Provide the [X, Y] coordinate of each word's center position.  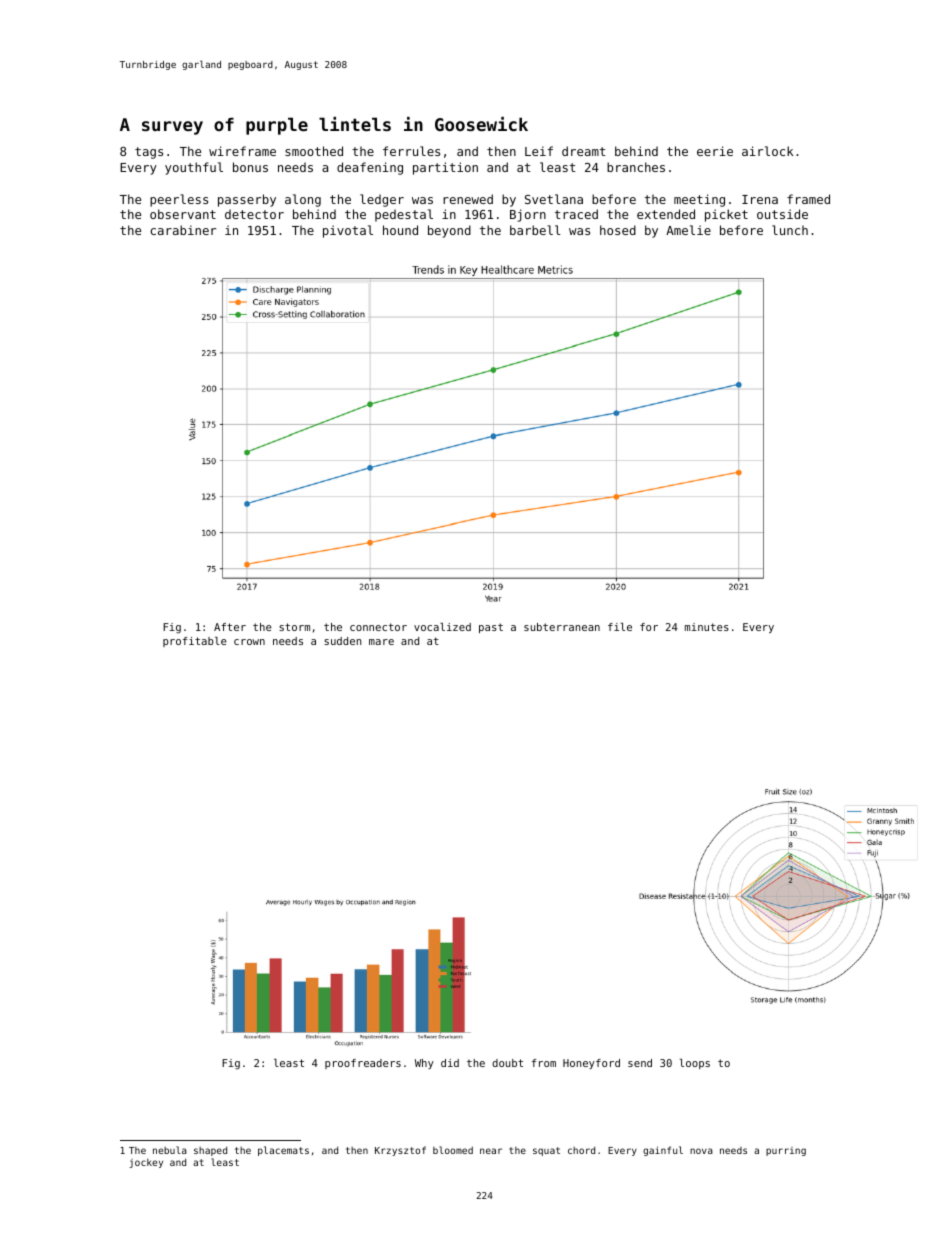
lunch [790, 230]
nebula [170, 1150]
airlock [767, 151]
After [230, 627]
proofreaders [363, 1064]
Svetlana [554, 199]
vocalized [442, 627]
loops [695, 1064]
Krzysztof [400, 1151]
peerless [179, 200]
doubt [507, 1063]
